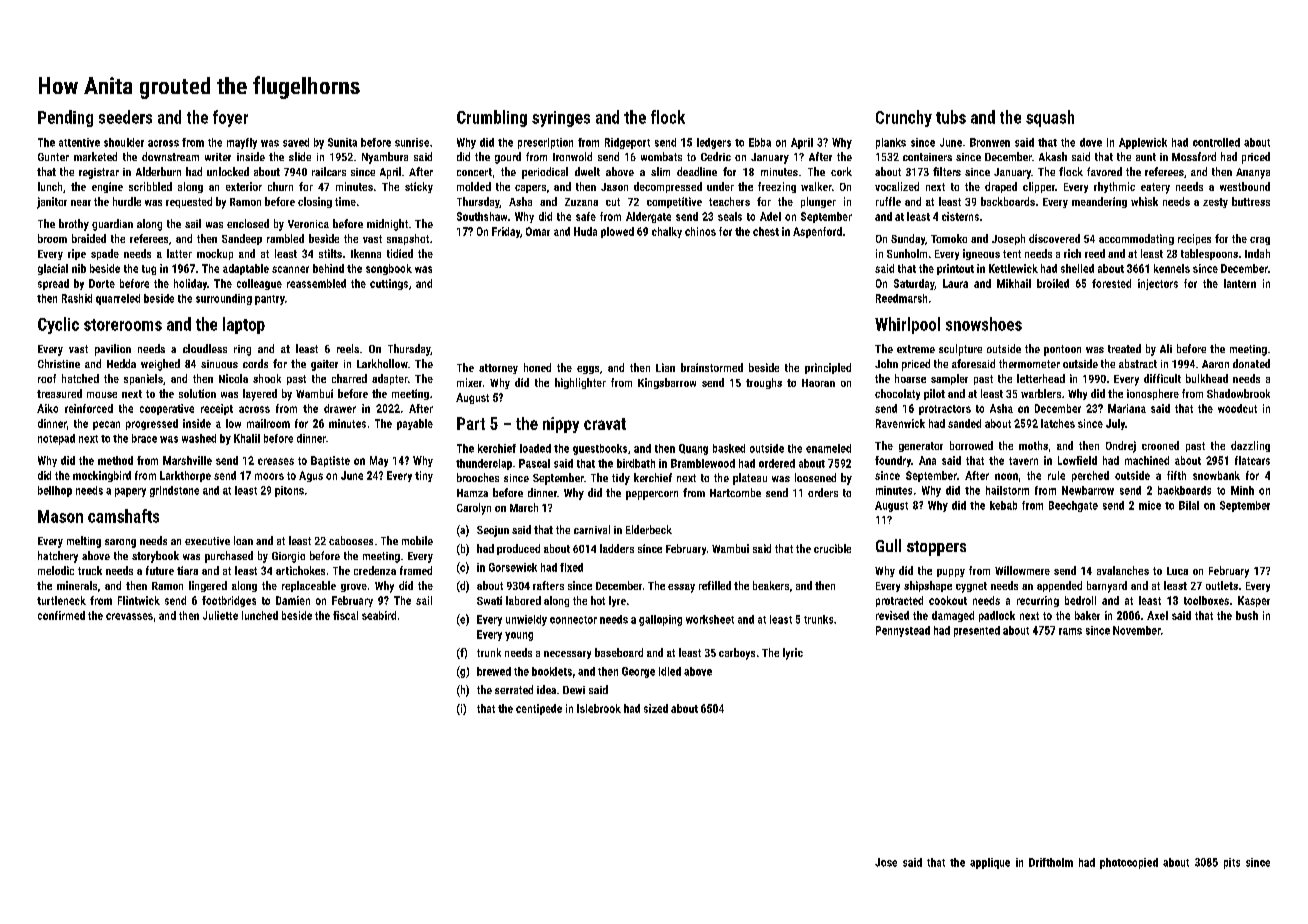 The height and width of the screenshot is (924, 1308). What do you see at coordinates (345, 615) in the screenshot?
I see `fiscal` at bounding box center [345, 615].
